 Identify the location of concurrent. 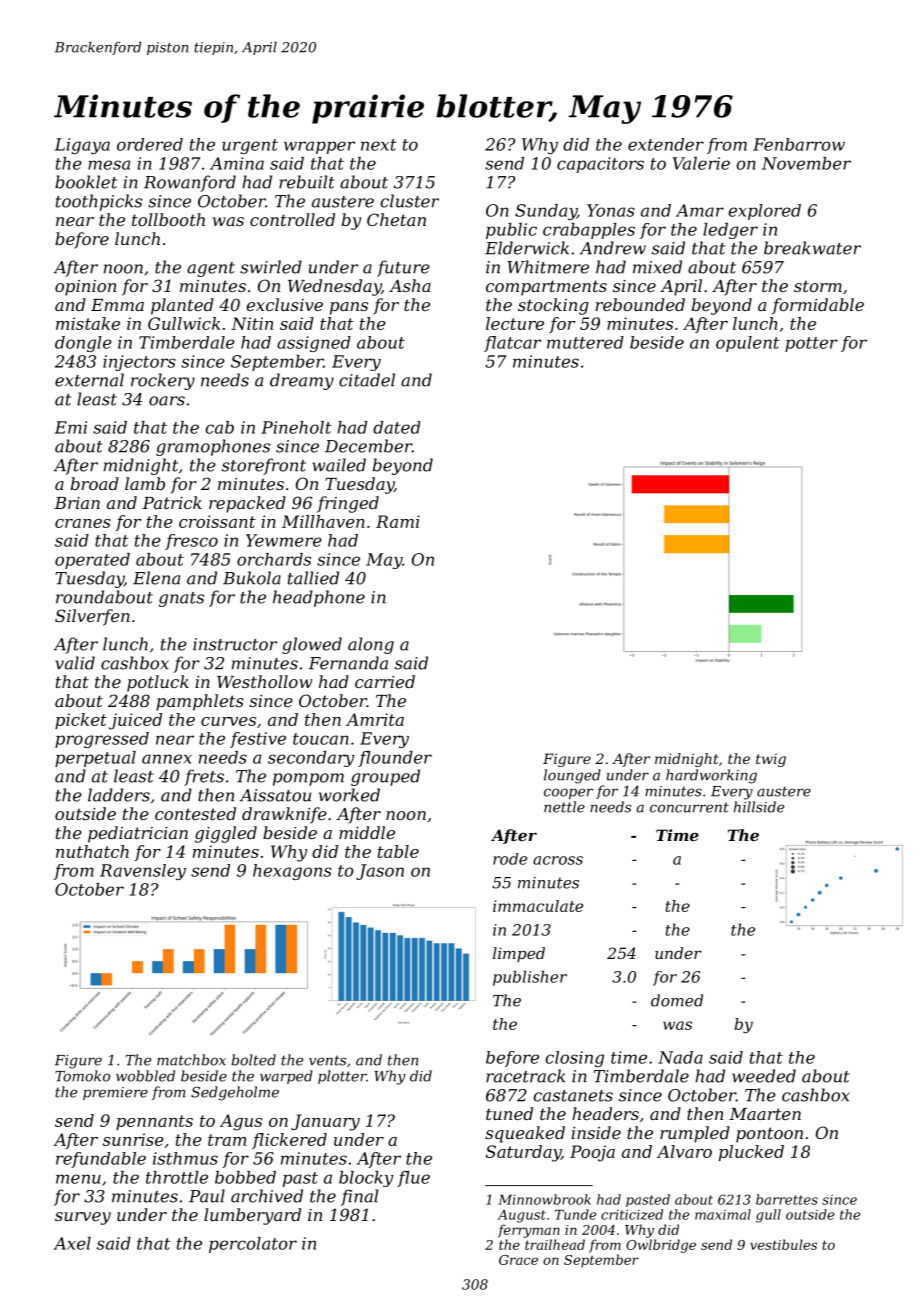
(689, 807).
